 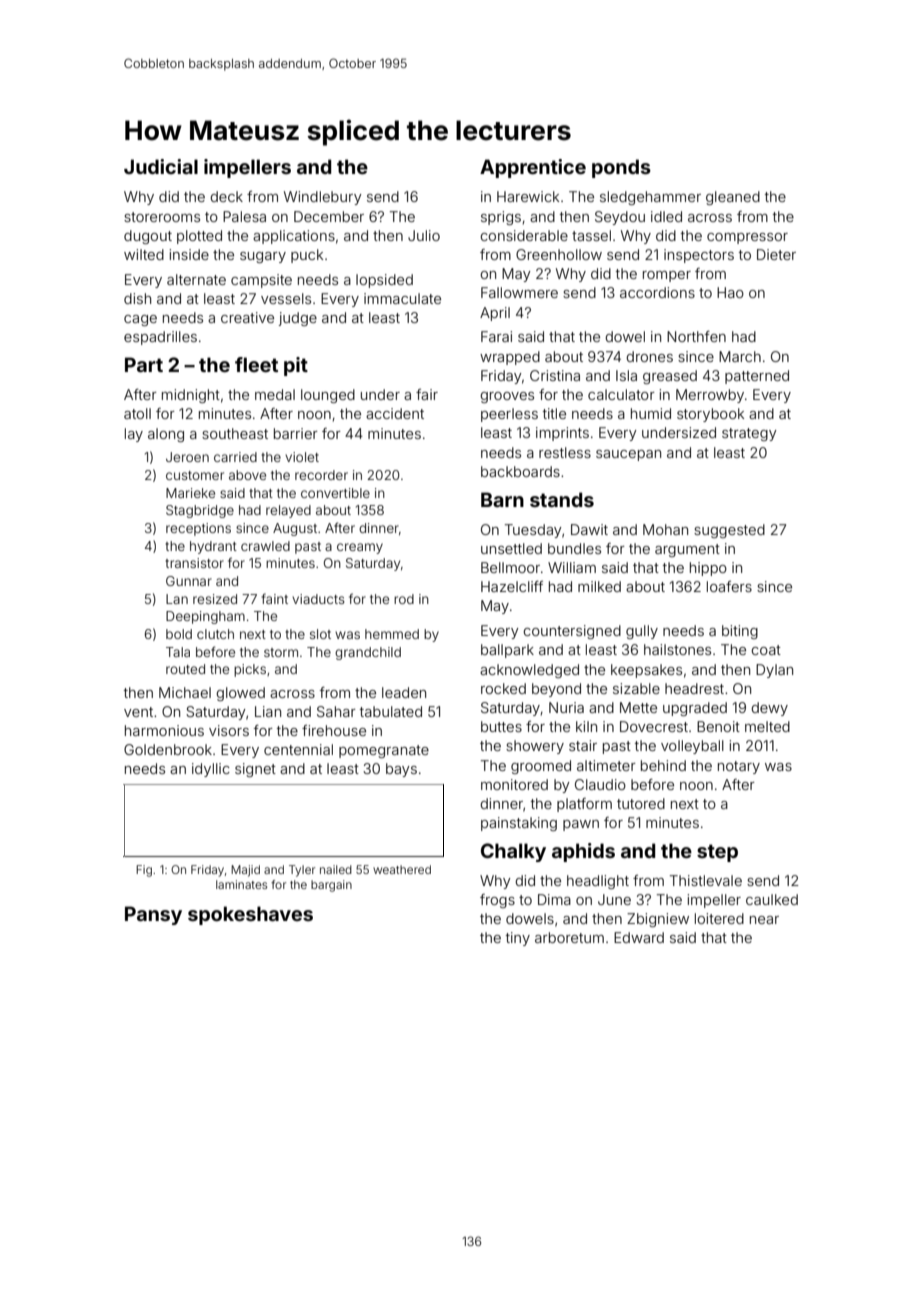 What do you see at coordinates (520, 471) in the document?
I see `backboards` at bounding box center [520, 471].
